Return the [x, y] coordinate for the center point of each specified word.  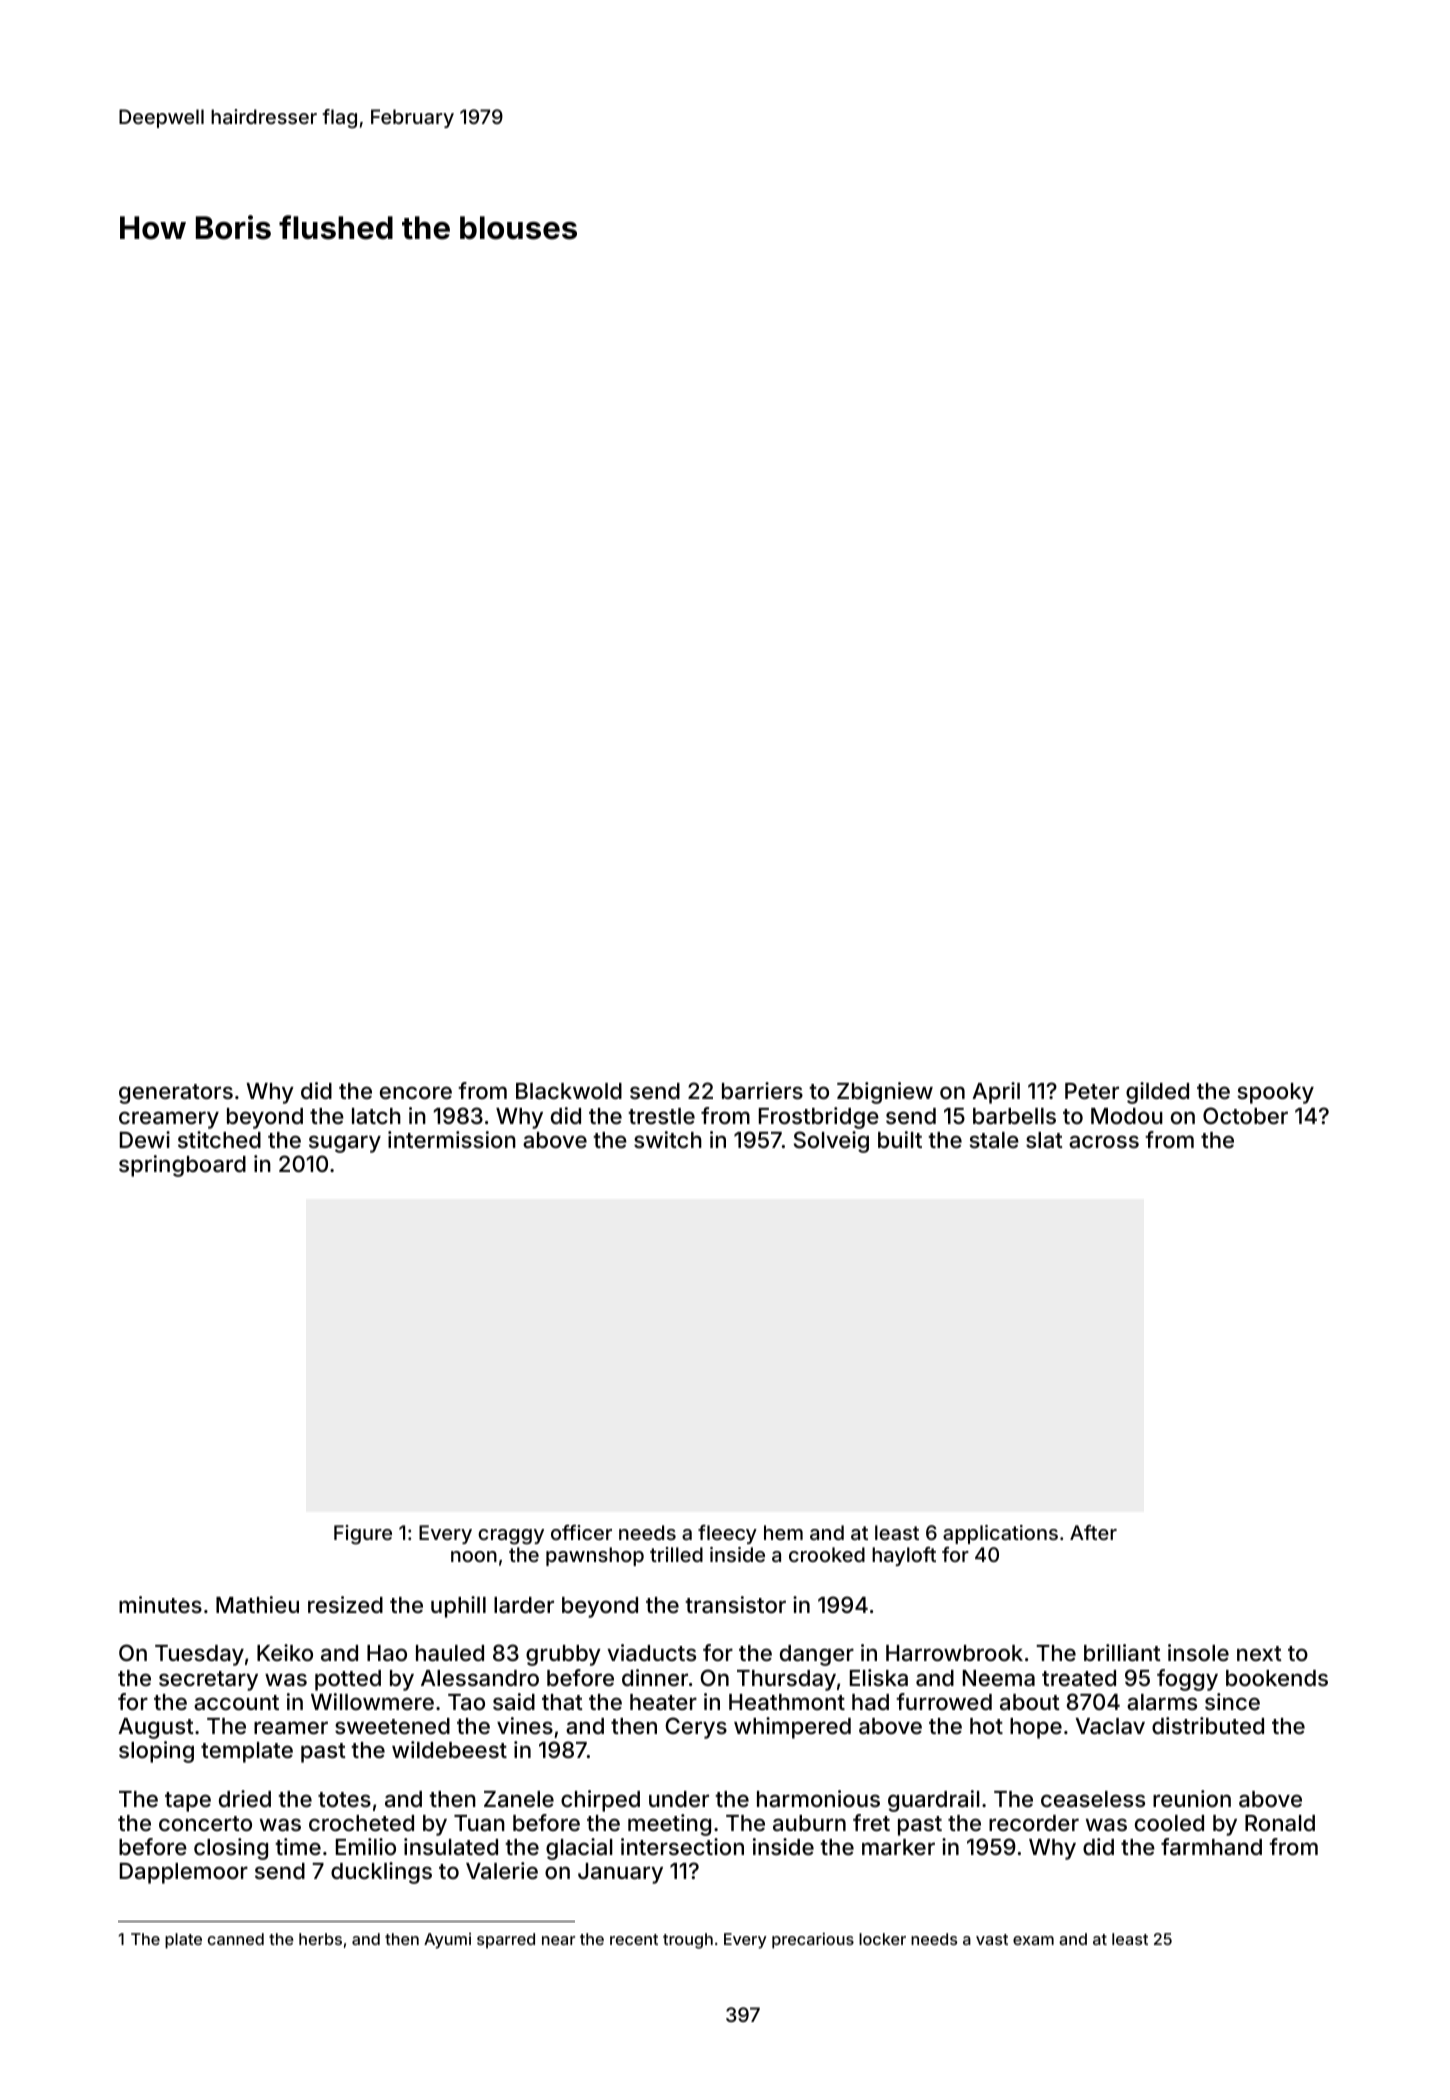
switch [668, 1139]
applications [1000, 1534]
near [558, 1940]
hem [783, 1532]
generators [176, 1094]
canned [236, 1939]
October [1245, 1115]
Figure [363, 1535]
